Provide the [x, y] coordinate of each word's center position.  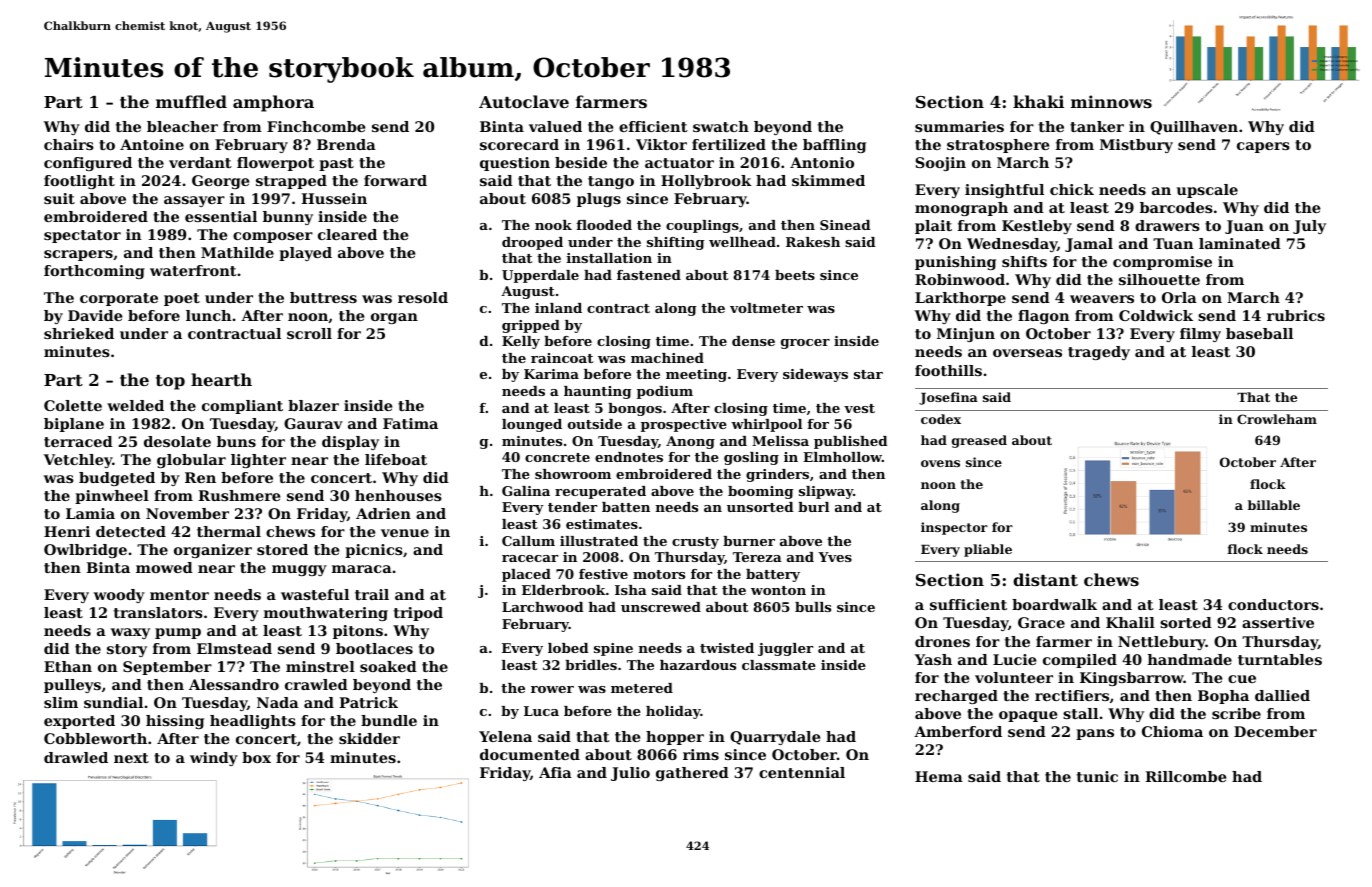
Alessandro [234, 684]
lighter [258, 461]
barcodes [1176, 207]
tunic [1097, 776]
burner [749, 541]
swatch [721, 126]
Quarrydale [775, 738]
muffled [191, 101]
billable [1274, 505]
